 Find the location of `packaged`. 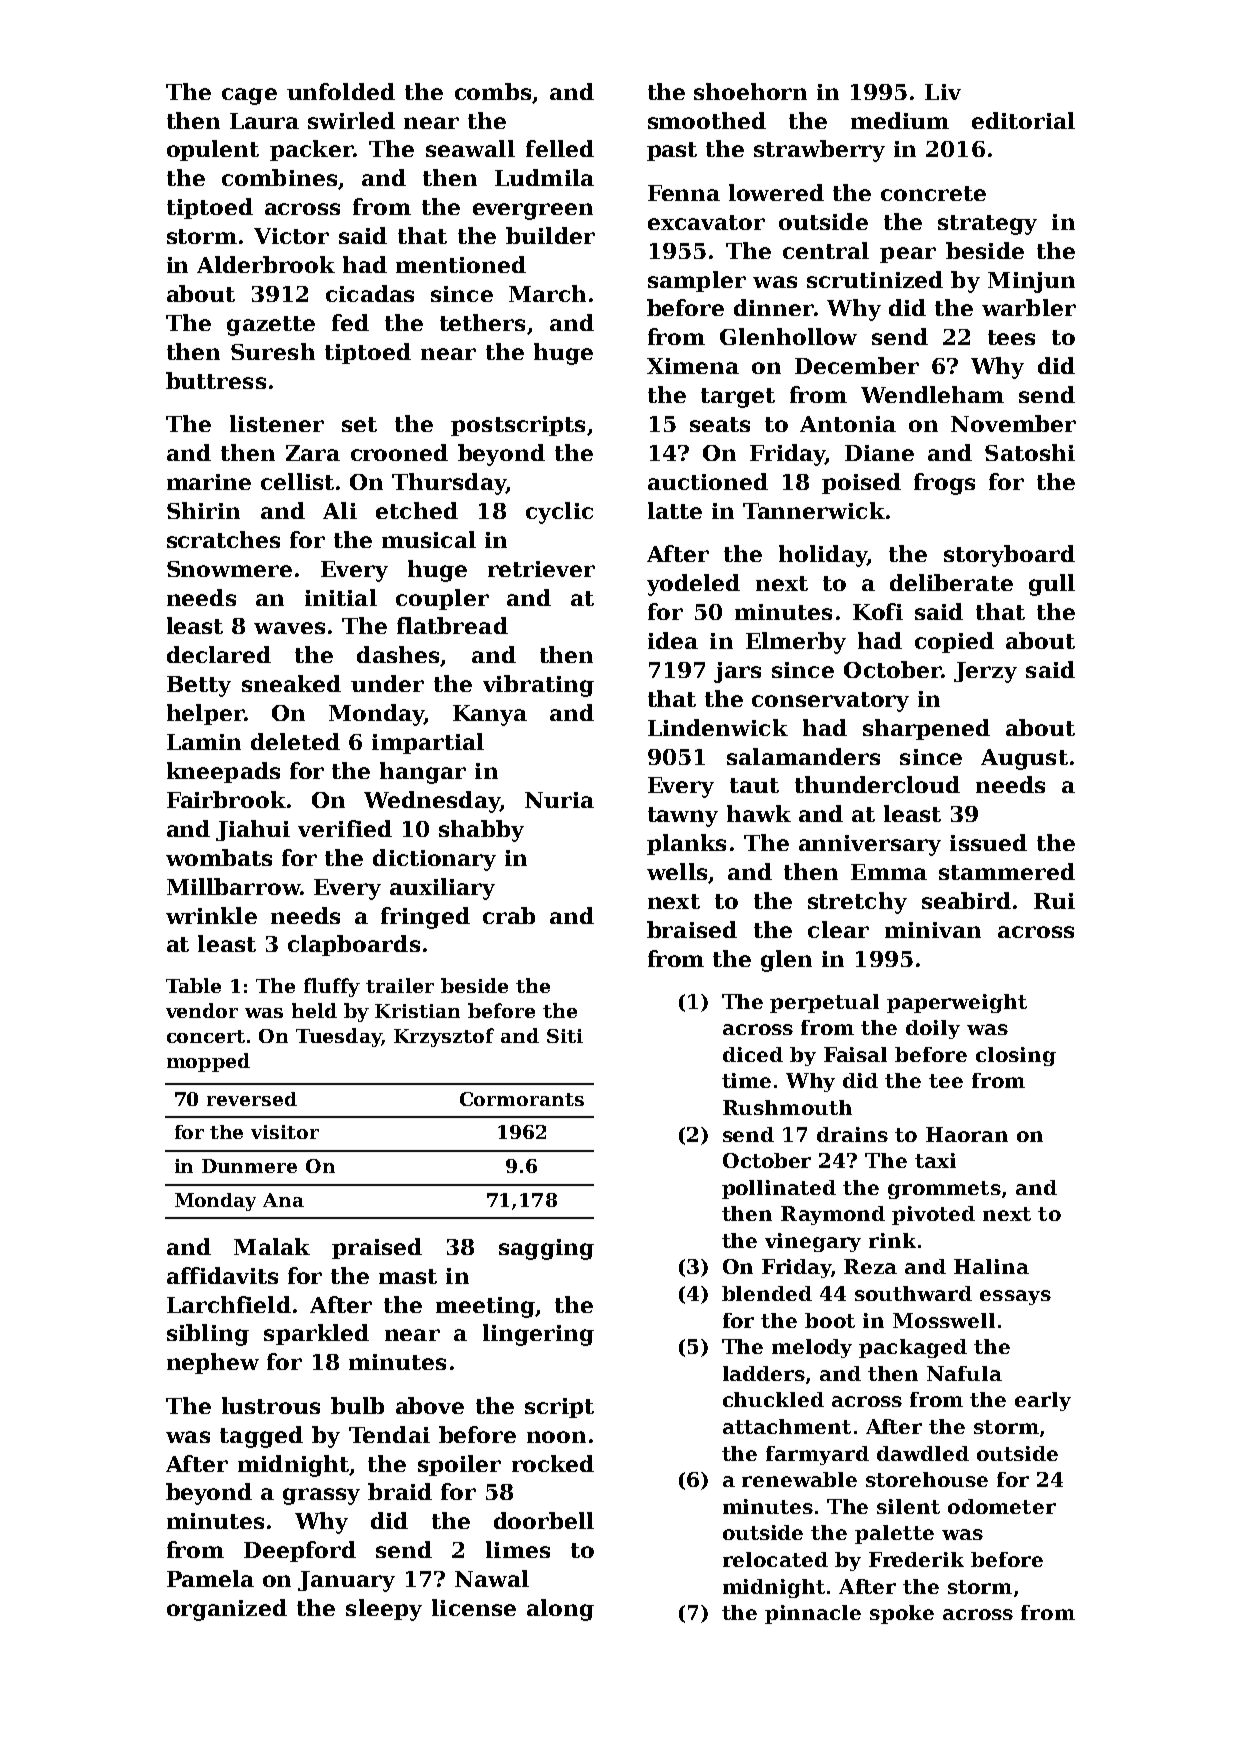

packaged is located at coordinates (913, 1348).
